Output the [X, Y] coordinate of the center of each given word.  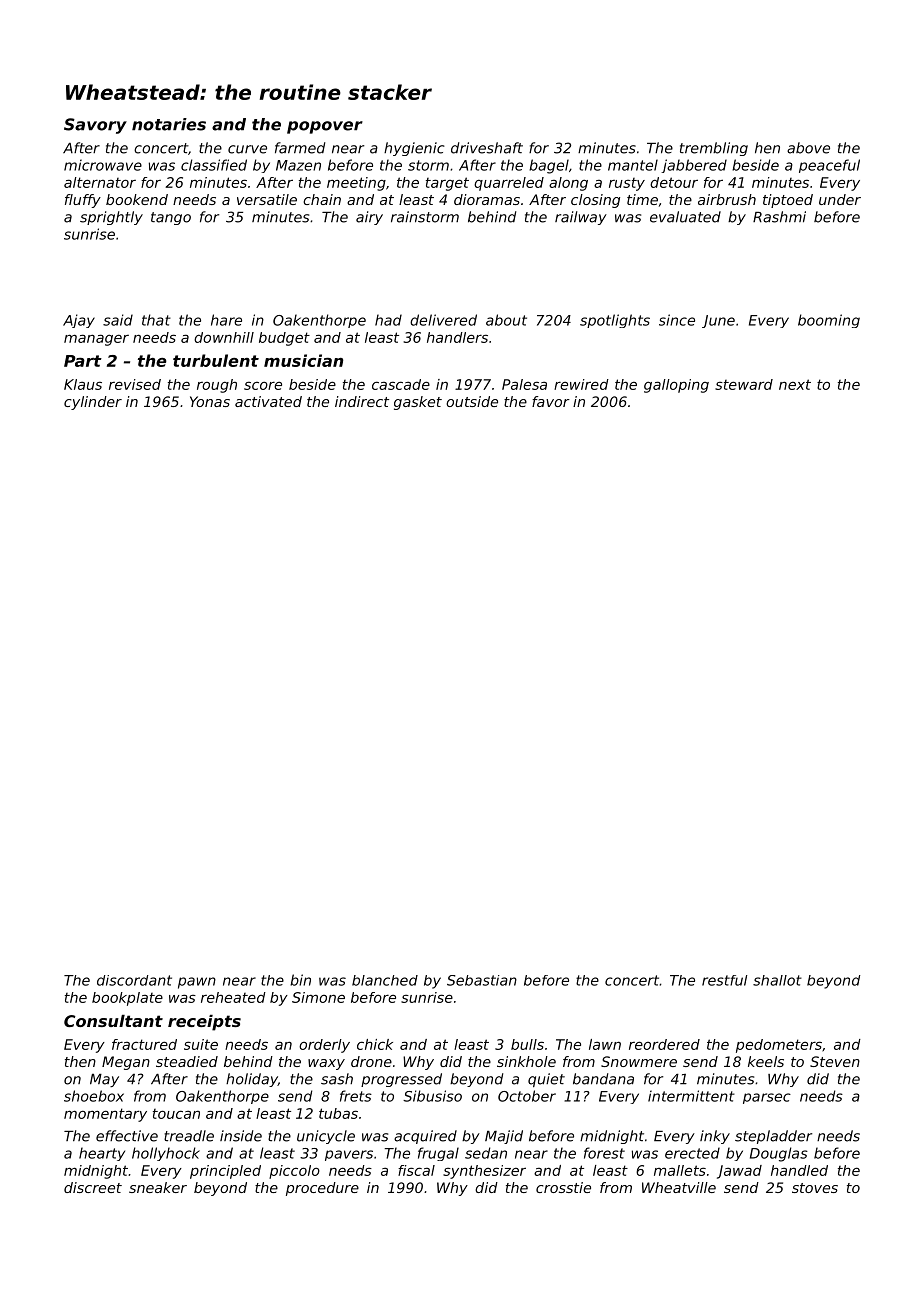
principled [225, 1172]
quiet [546, 1080]
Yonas [210, 401]
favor [551, 401]
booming [829, 321]
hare [226, 320]
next [795, 384]
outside [472, 401]
